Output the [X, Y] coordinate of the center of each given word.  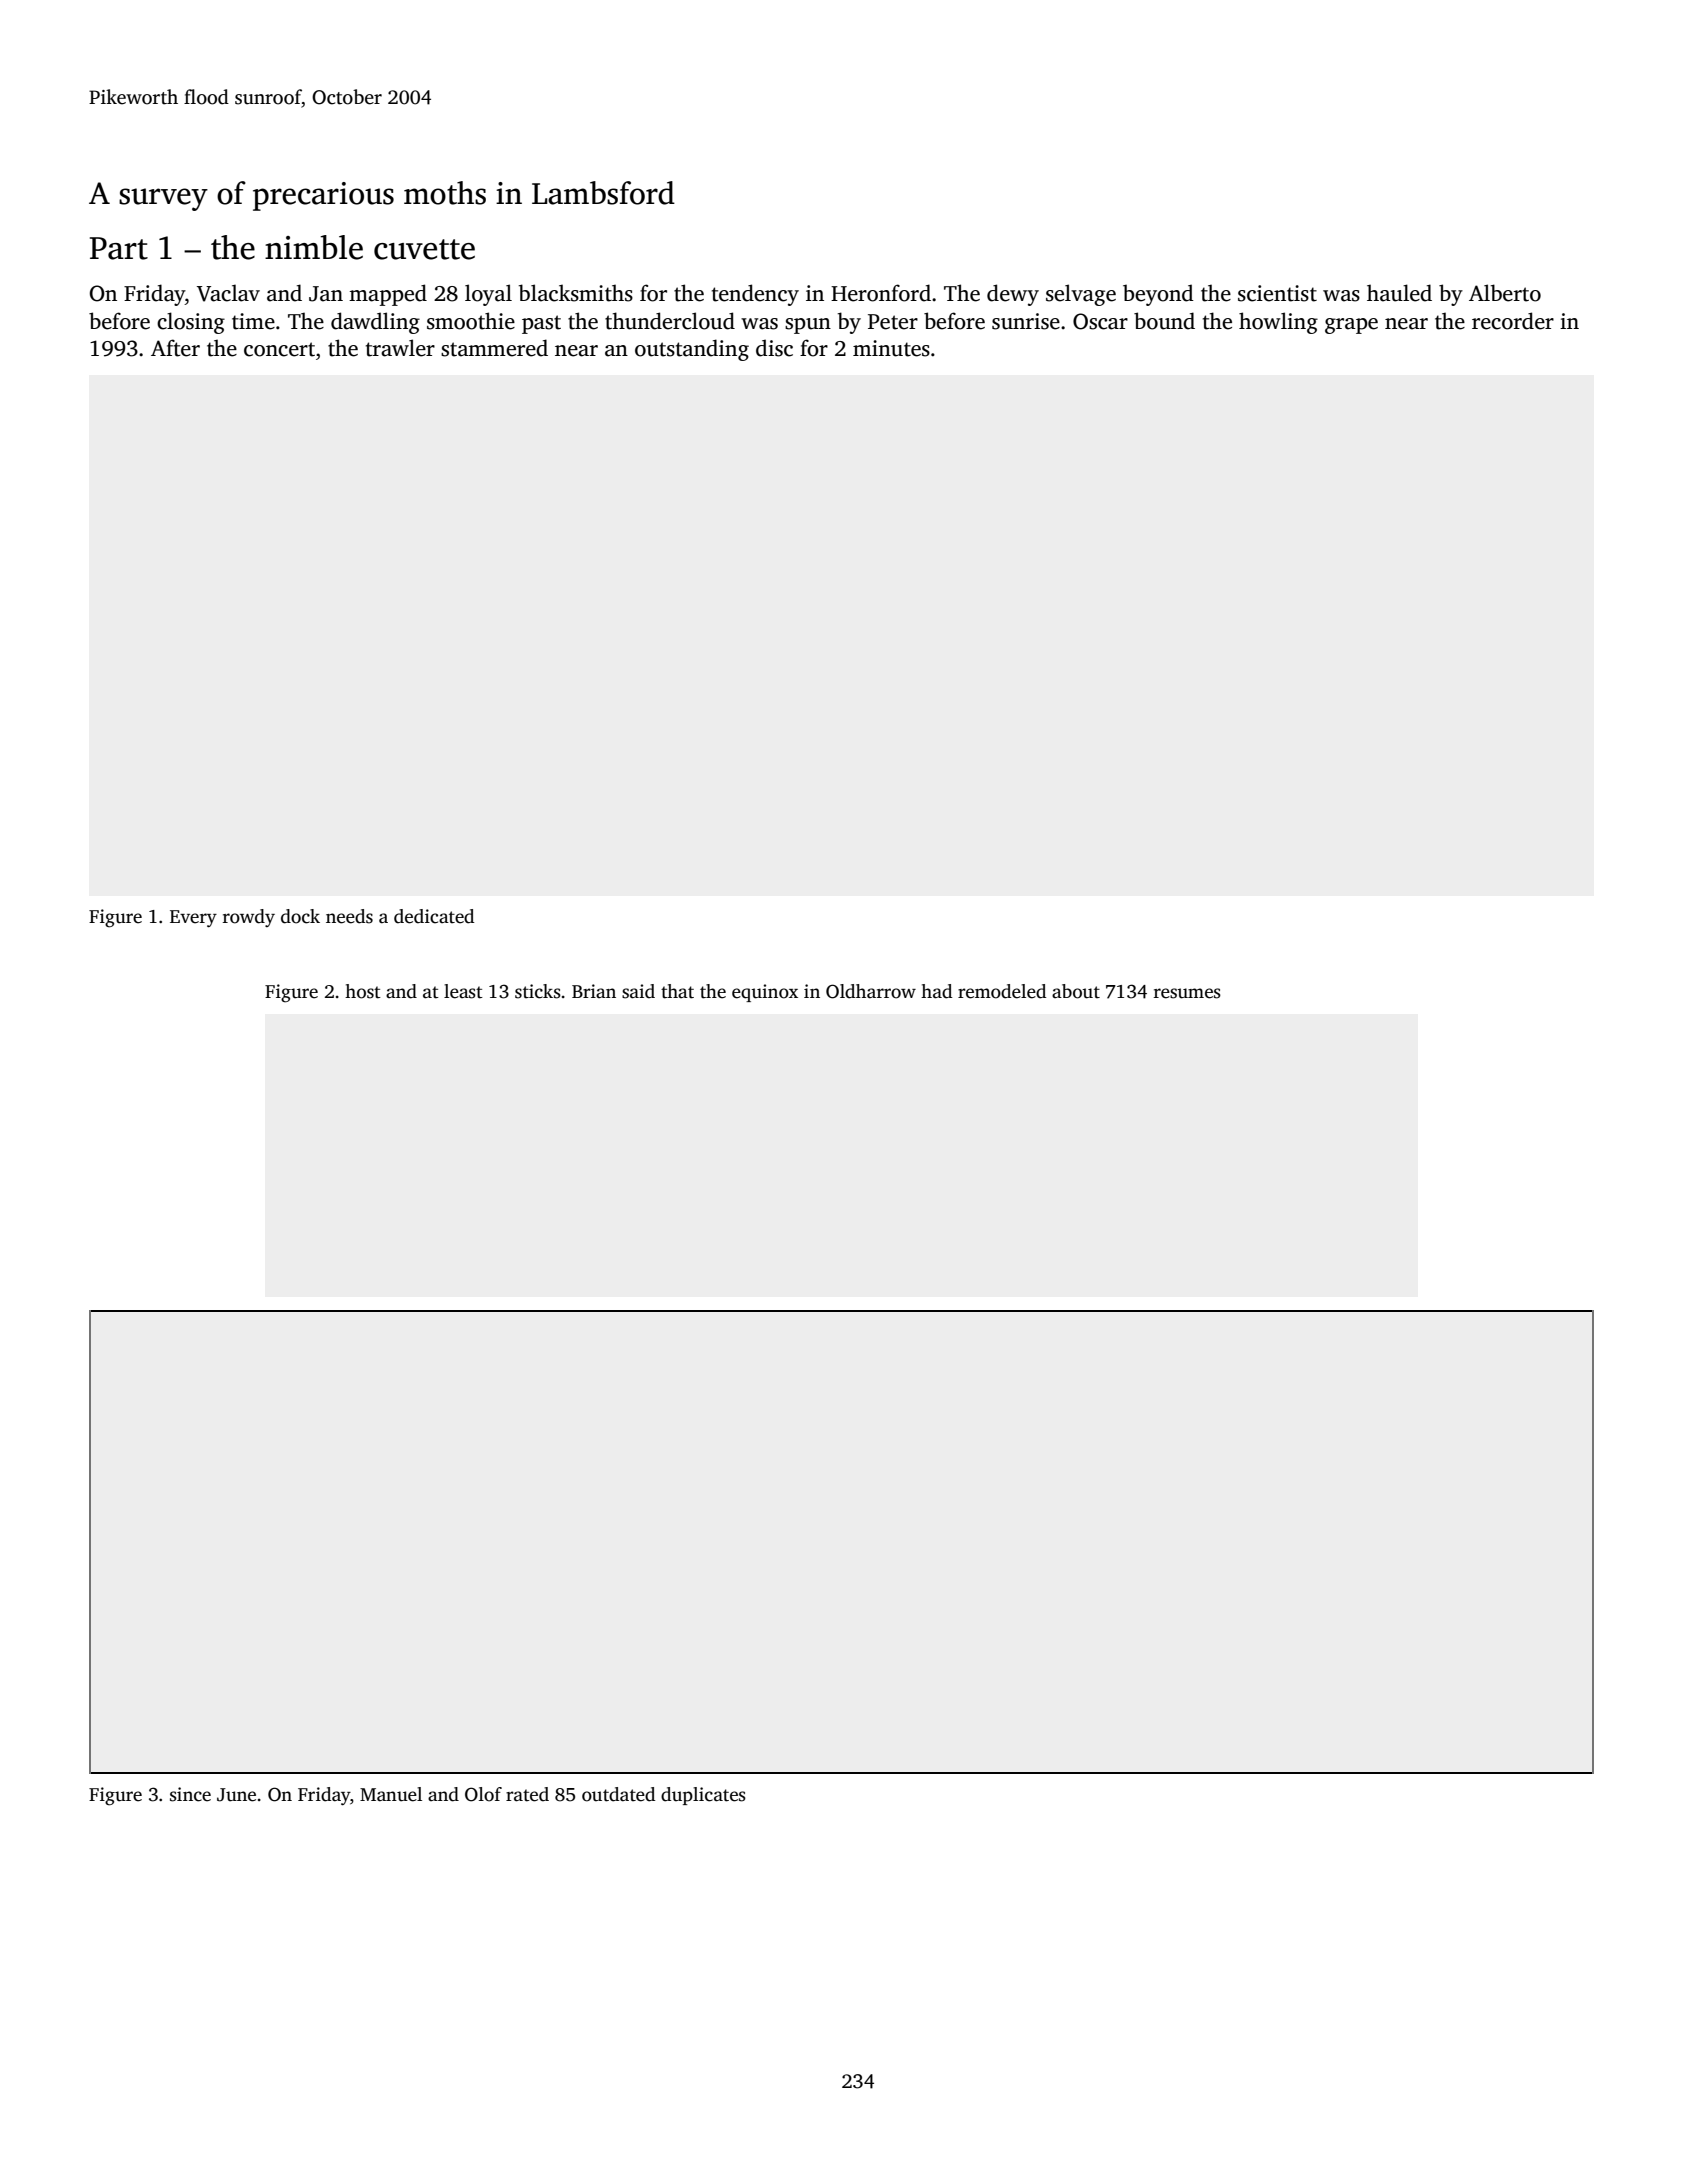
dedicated [434, 916]
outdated [618, 1794]
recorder [1513, 321]
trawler [400, 348]
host [363, 991]
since [190, 1794]
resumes [1187, 993]
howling [1278, 323]
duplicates [703, 1796]
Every [193, 918]
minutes [891, 348]
